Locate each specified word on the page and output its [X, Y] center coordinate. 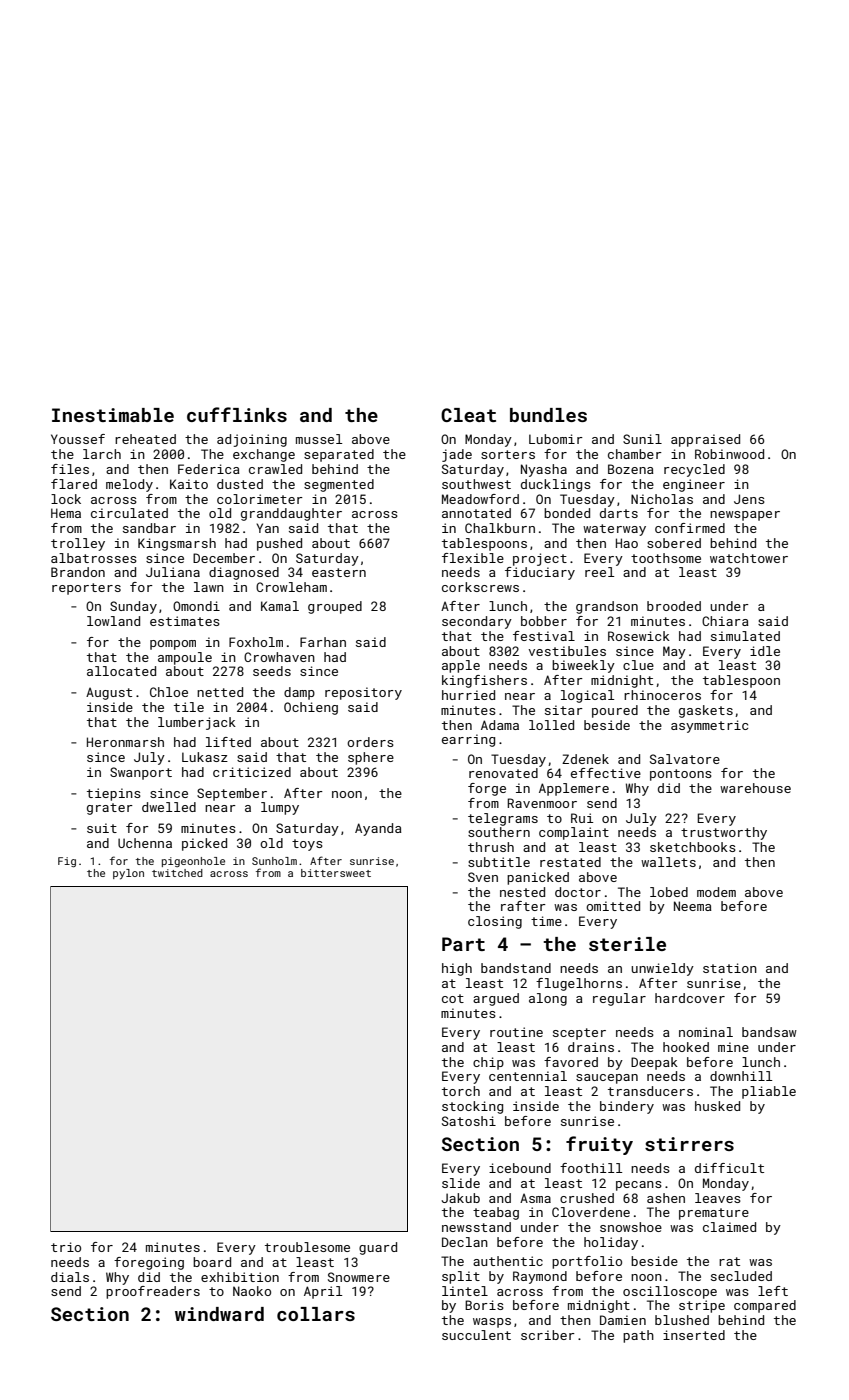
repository [363, 693]
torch [461, 1091]
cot [453, 998]
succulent [476, 1335]
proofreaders [153, 1292]
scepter [579, 1034]
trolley [78, 544]
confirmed [690, 528]
